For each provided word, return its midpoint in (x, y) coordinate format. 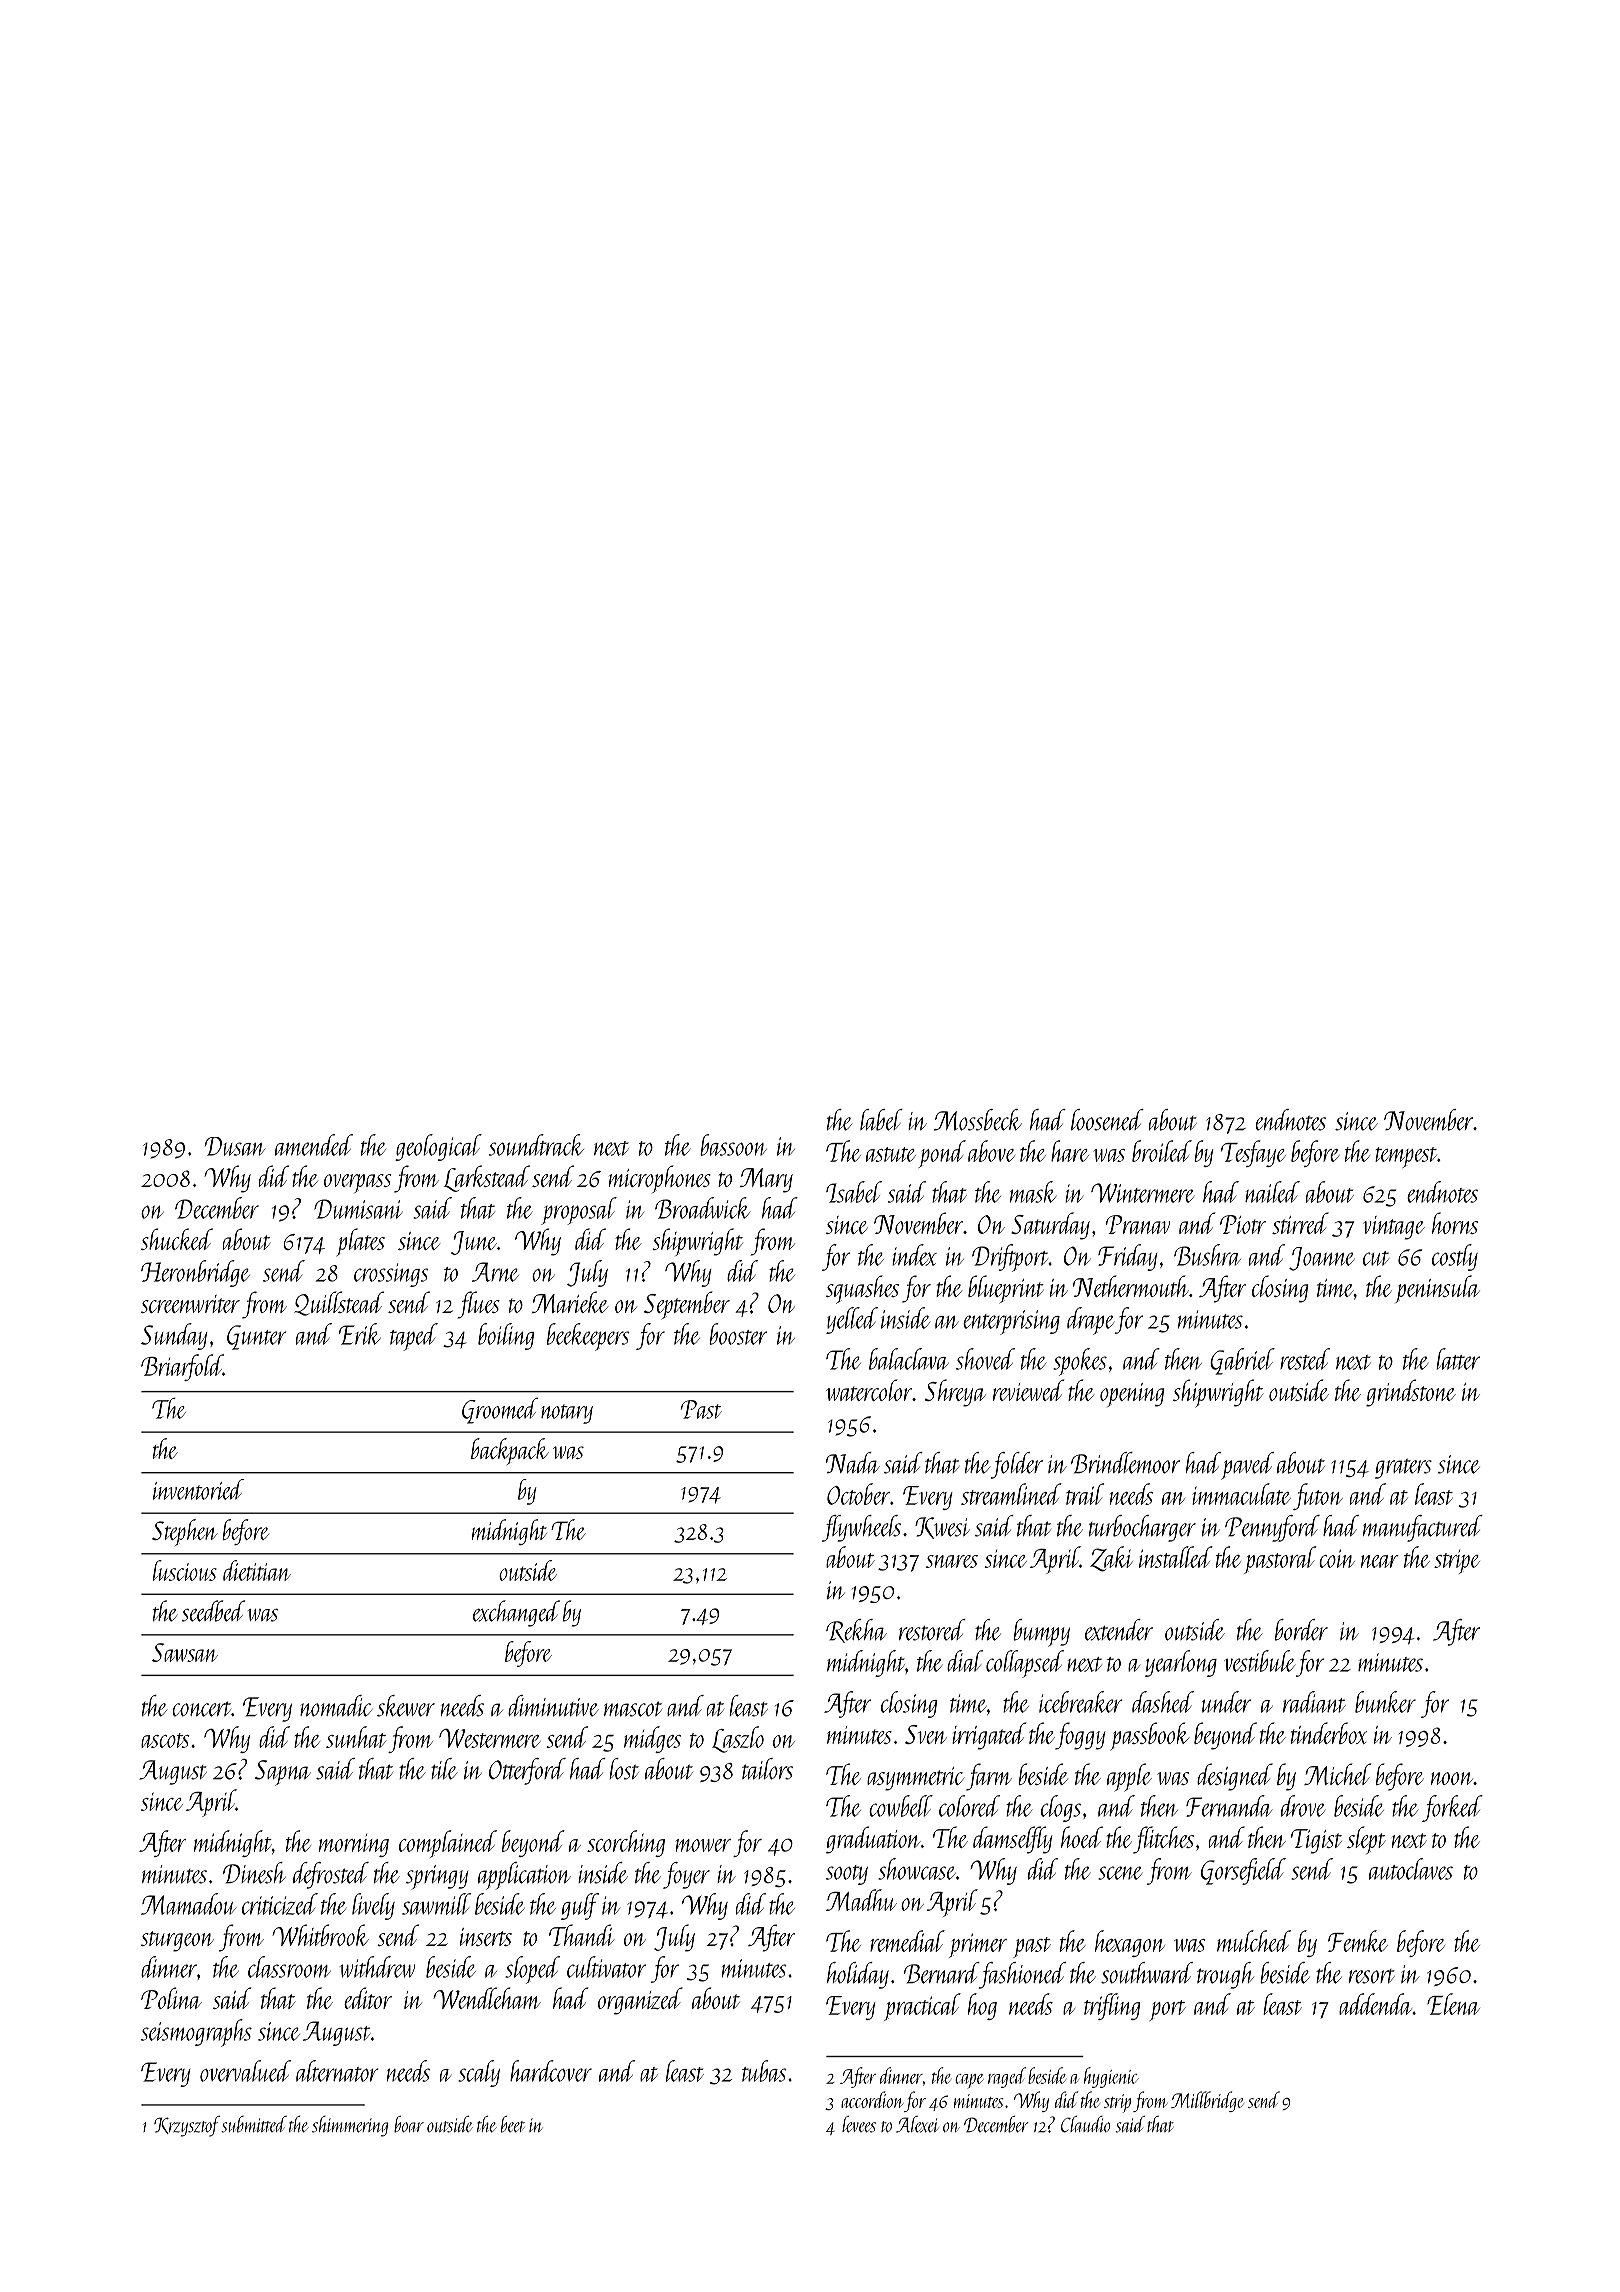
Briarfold (182, 1367)
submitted (254, 2124)
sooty (847, 1875)
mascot (633, 1709)
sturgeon (177, 1941)
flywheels (861, 1528)
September (687, 1305)
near (1380, 1561)
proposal (579, 1211)
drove (1303, 1806)
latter (1458, 1359)
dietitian (257, 1570)
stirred (1300, 1223)
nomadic (336, 1706)
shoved (985, 1359)
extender (1119, 1630)
